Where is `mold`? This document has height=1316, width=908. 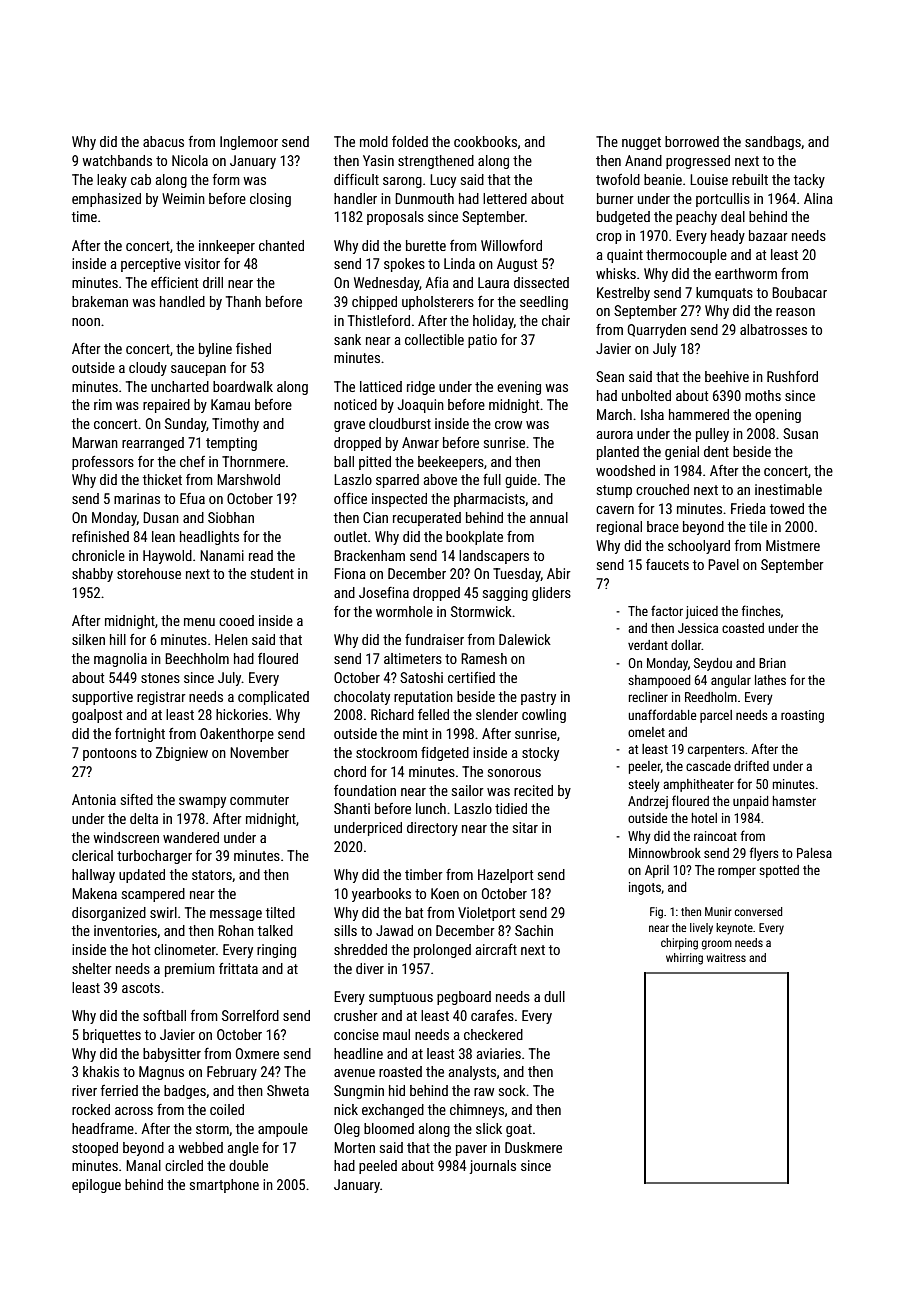
mold is located at coordinates (374, 141).
